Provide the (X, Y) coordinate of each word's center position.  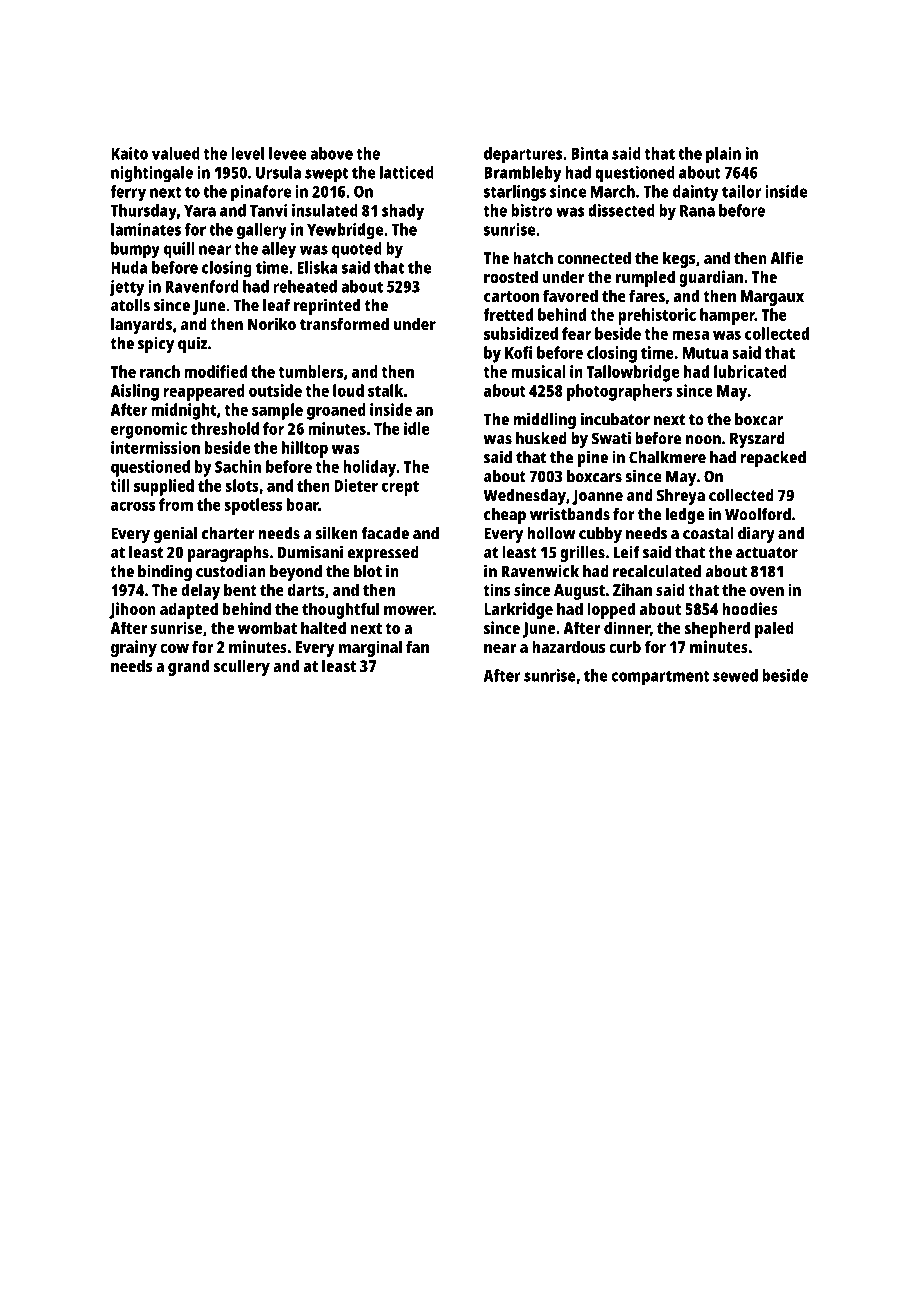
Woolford (758, 514)
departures (523, 155)
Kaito (129, 153)
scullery (242, 667)
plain (723, 155)
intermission (155, 447)
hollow (551, 533)
